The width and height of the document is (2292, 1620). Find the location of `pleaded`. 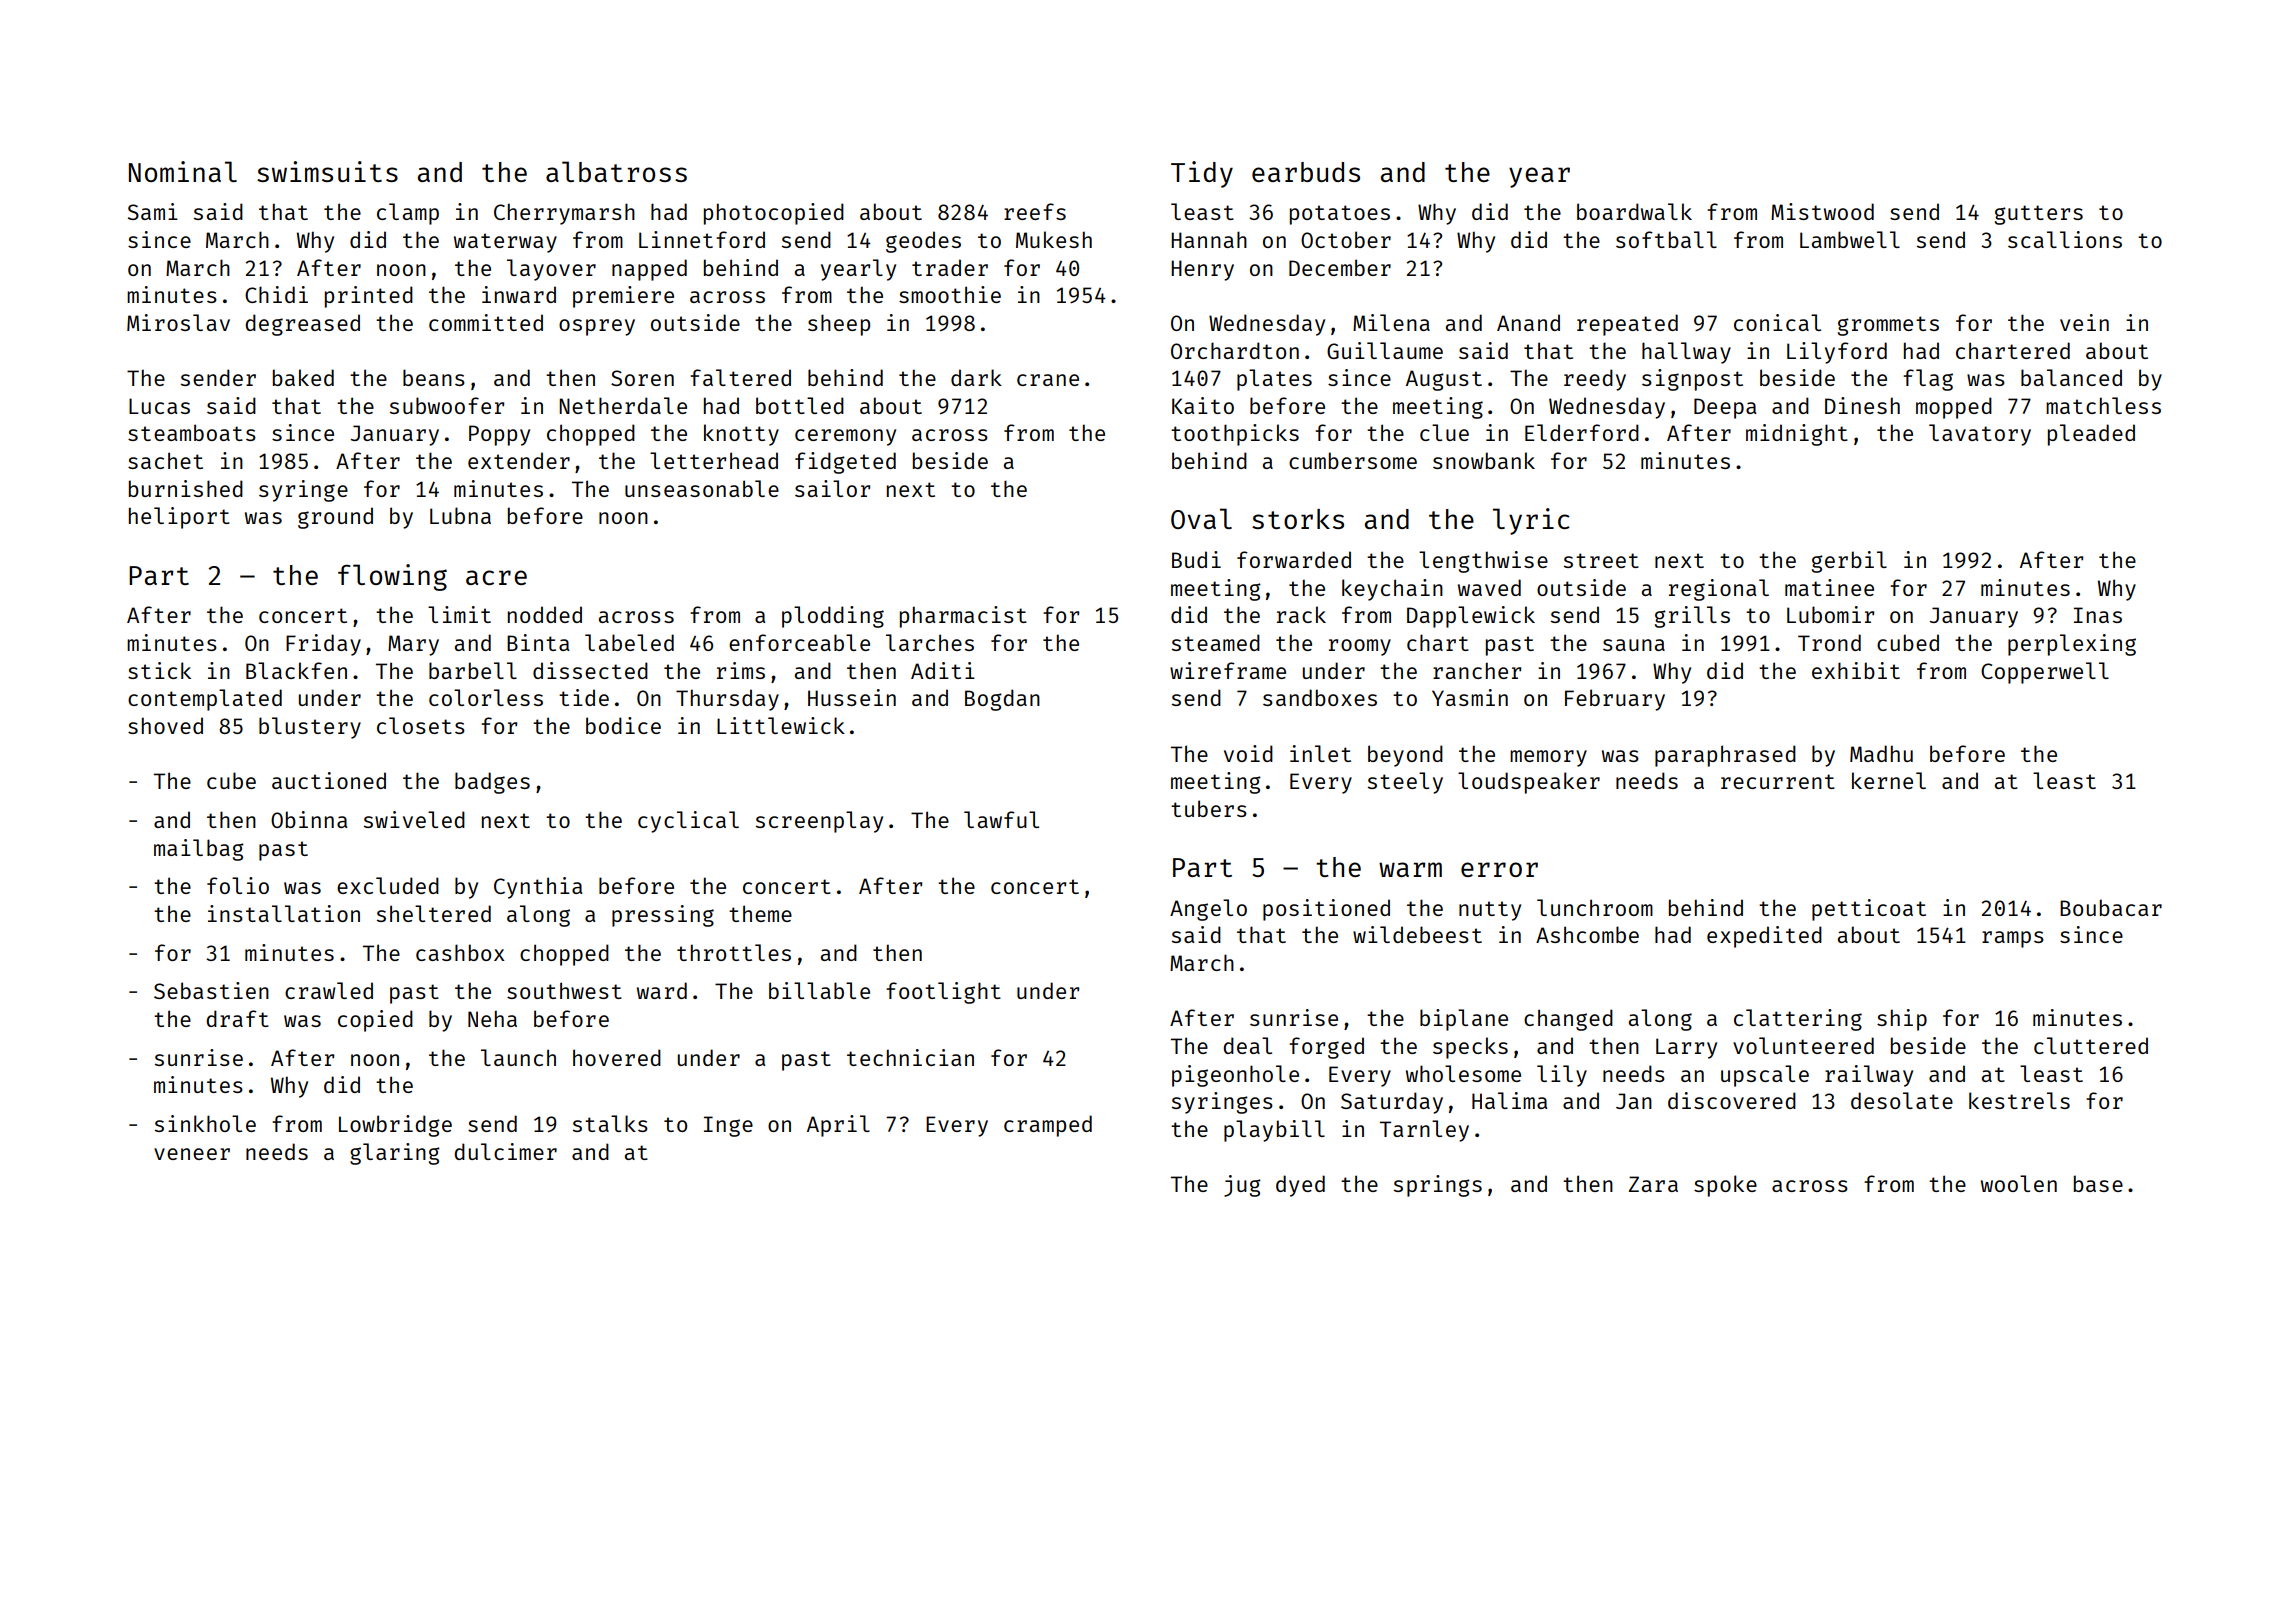

pleaded is located at coordinates (2091, 435).
